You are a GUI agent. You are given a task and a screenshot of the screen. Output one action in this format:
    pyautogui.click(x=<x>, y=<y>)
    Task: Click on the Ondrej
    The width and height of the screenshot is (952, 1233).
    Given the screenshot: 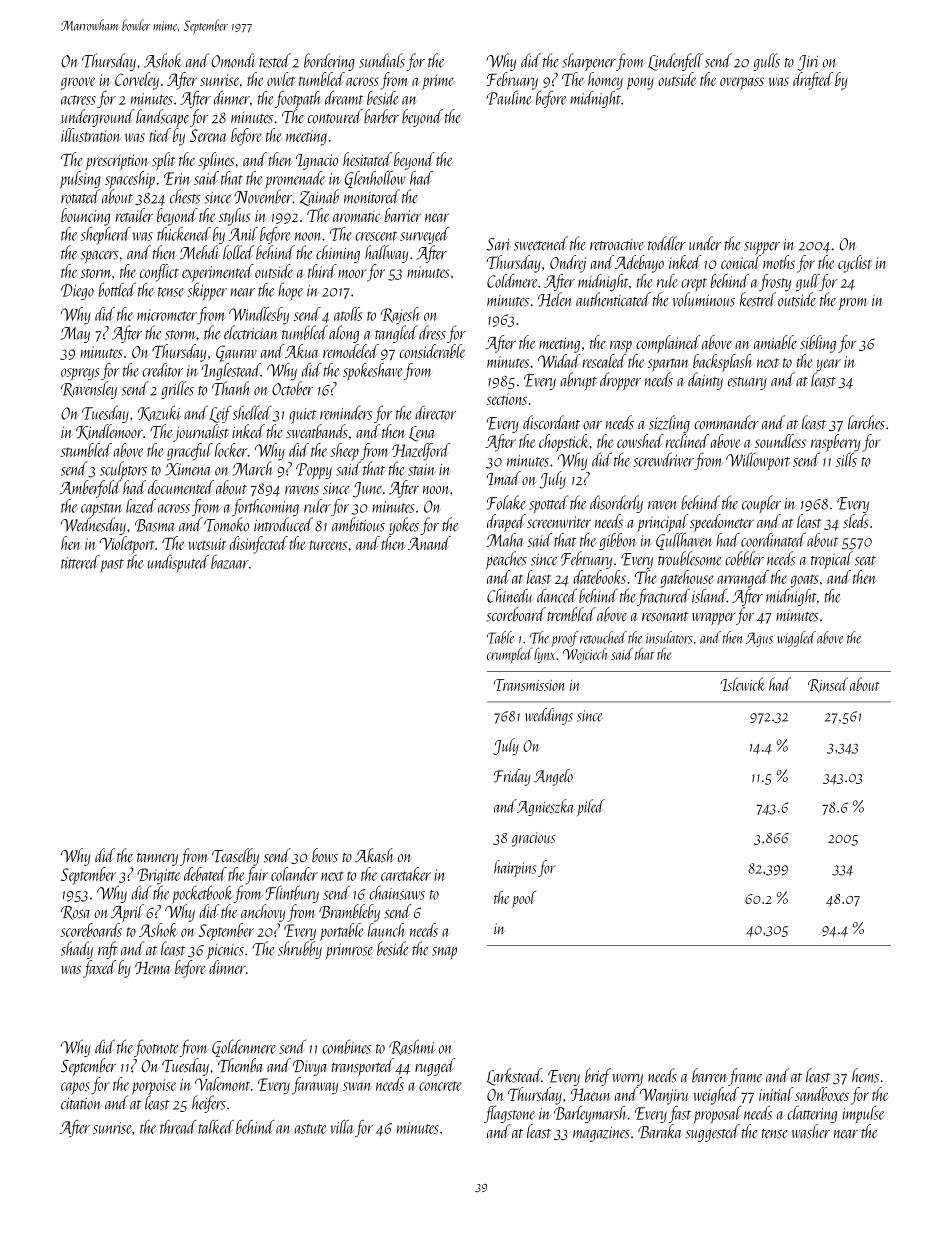 What is the action you would take?
    pyautogui.click(x=568, y=264)
